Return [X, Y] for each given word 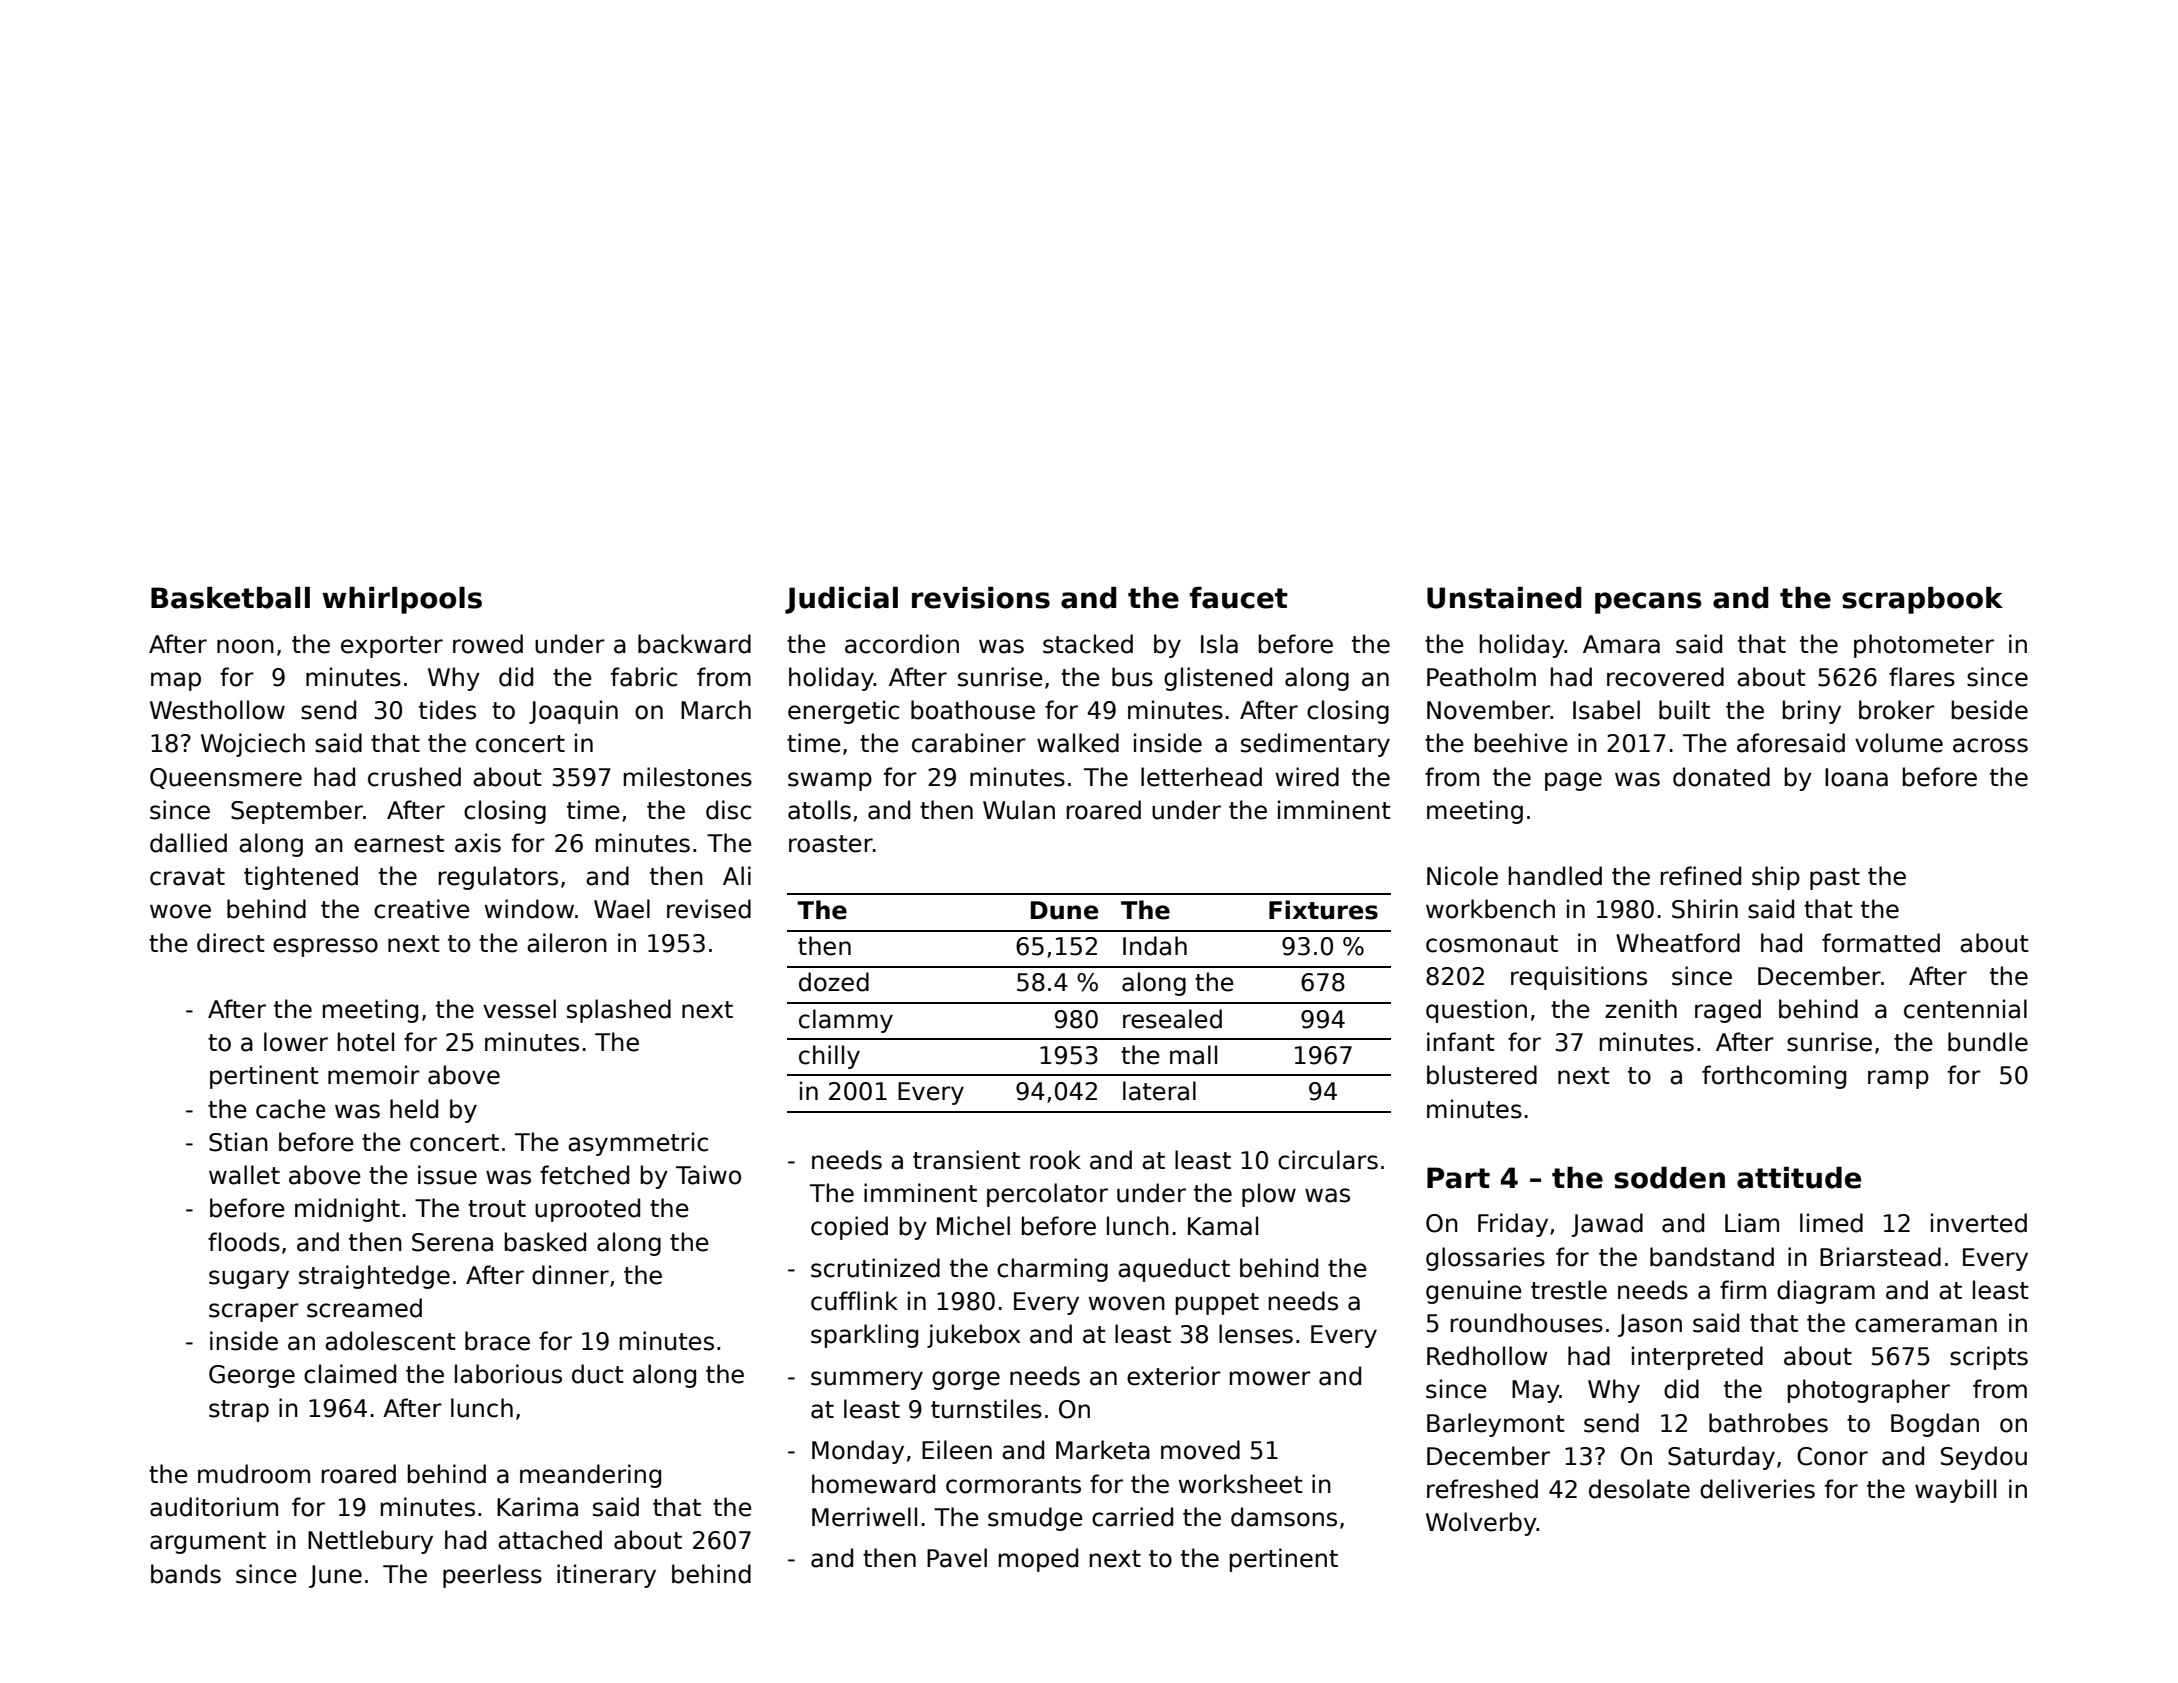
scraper [254, 1312]
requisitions [1579, 978]
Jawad [1607, 1225]
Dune [1065, 910]
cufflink [854, 1301]
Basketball [230, 598]
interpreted [1697, 1358]
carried [1132, 1517]
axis [478, 843]
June [335, 1576]
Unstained [1504, 598]
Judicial [841, 600]
